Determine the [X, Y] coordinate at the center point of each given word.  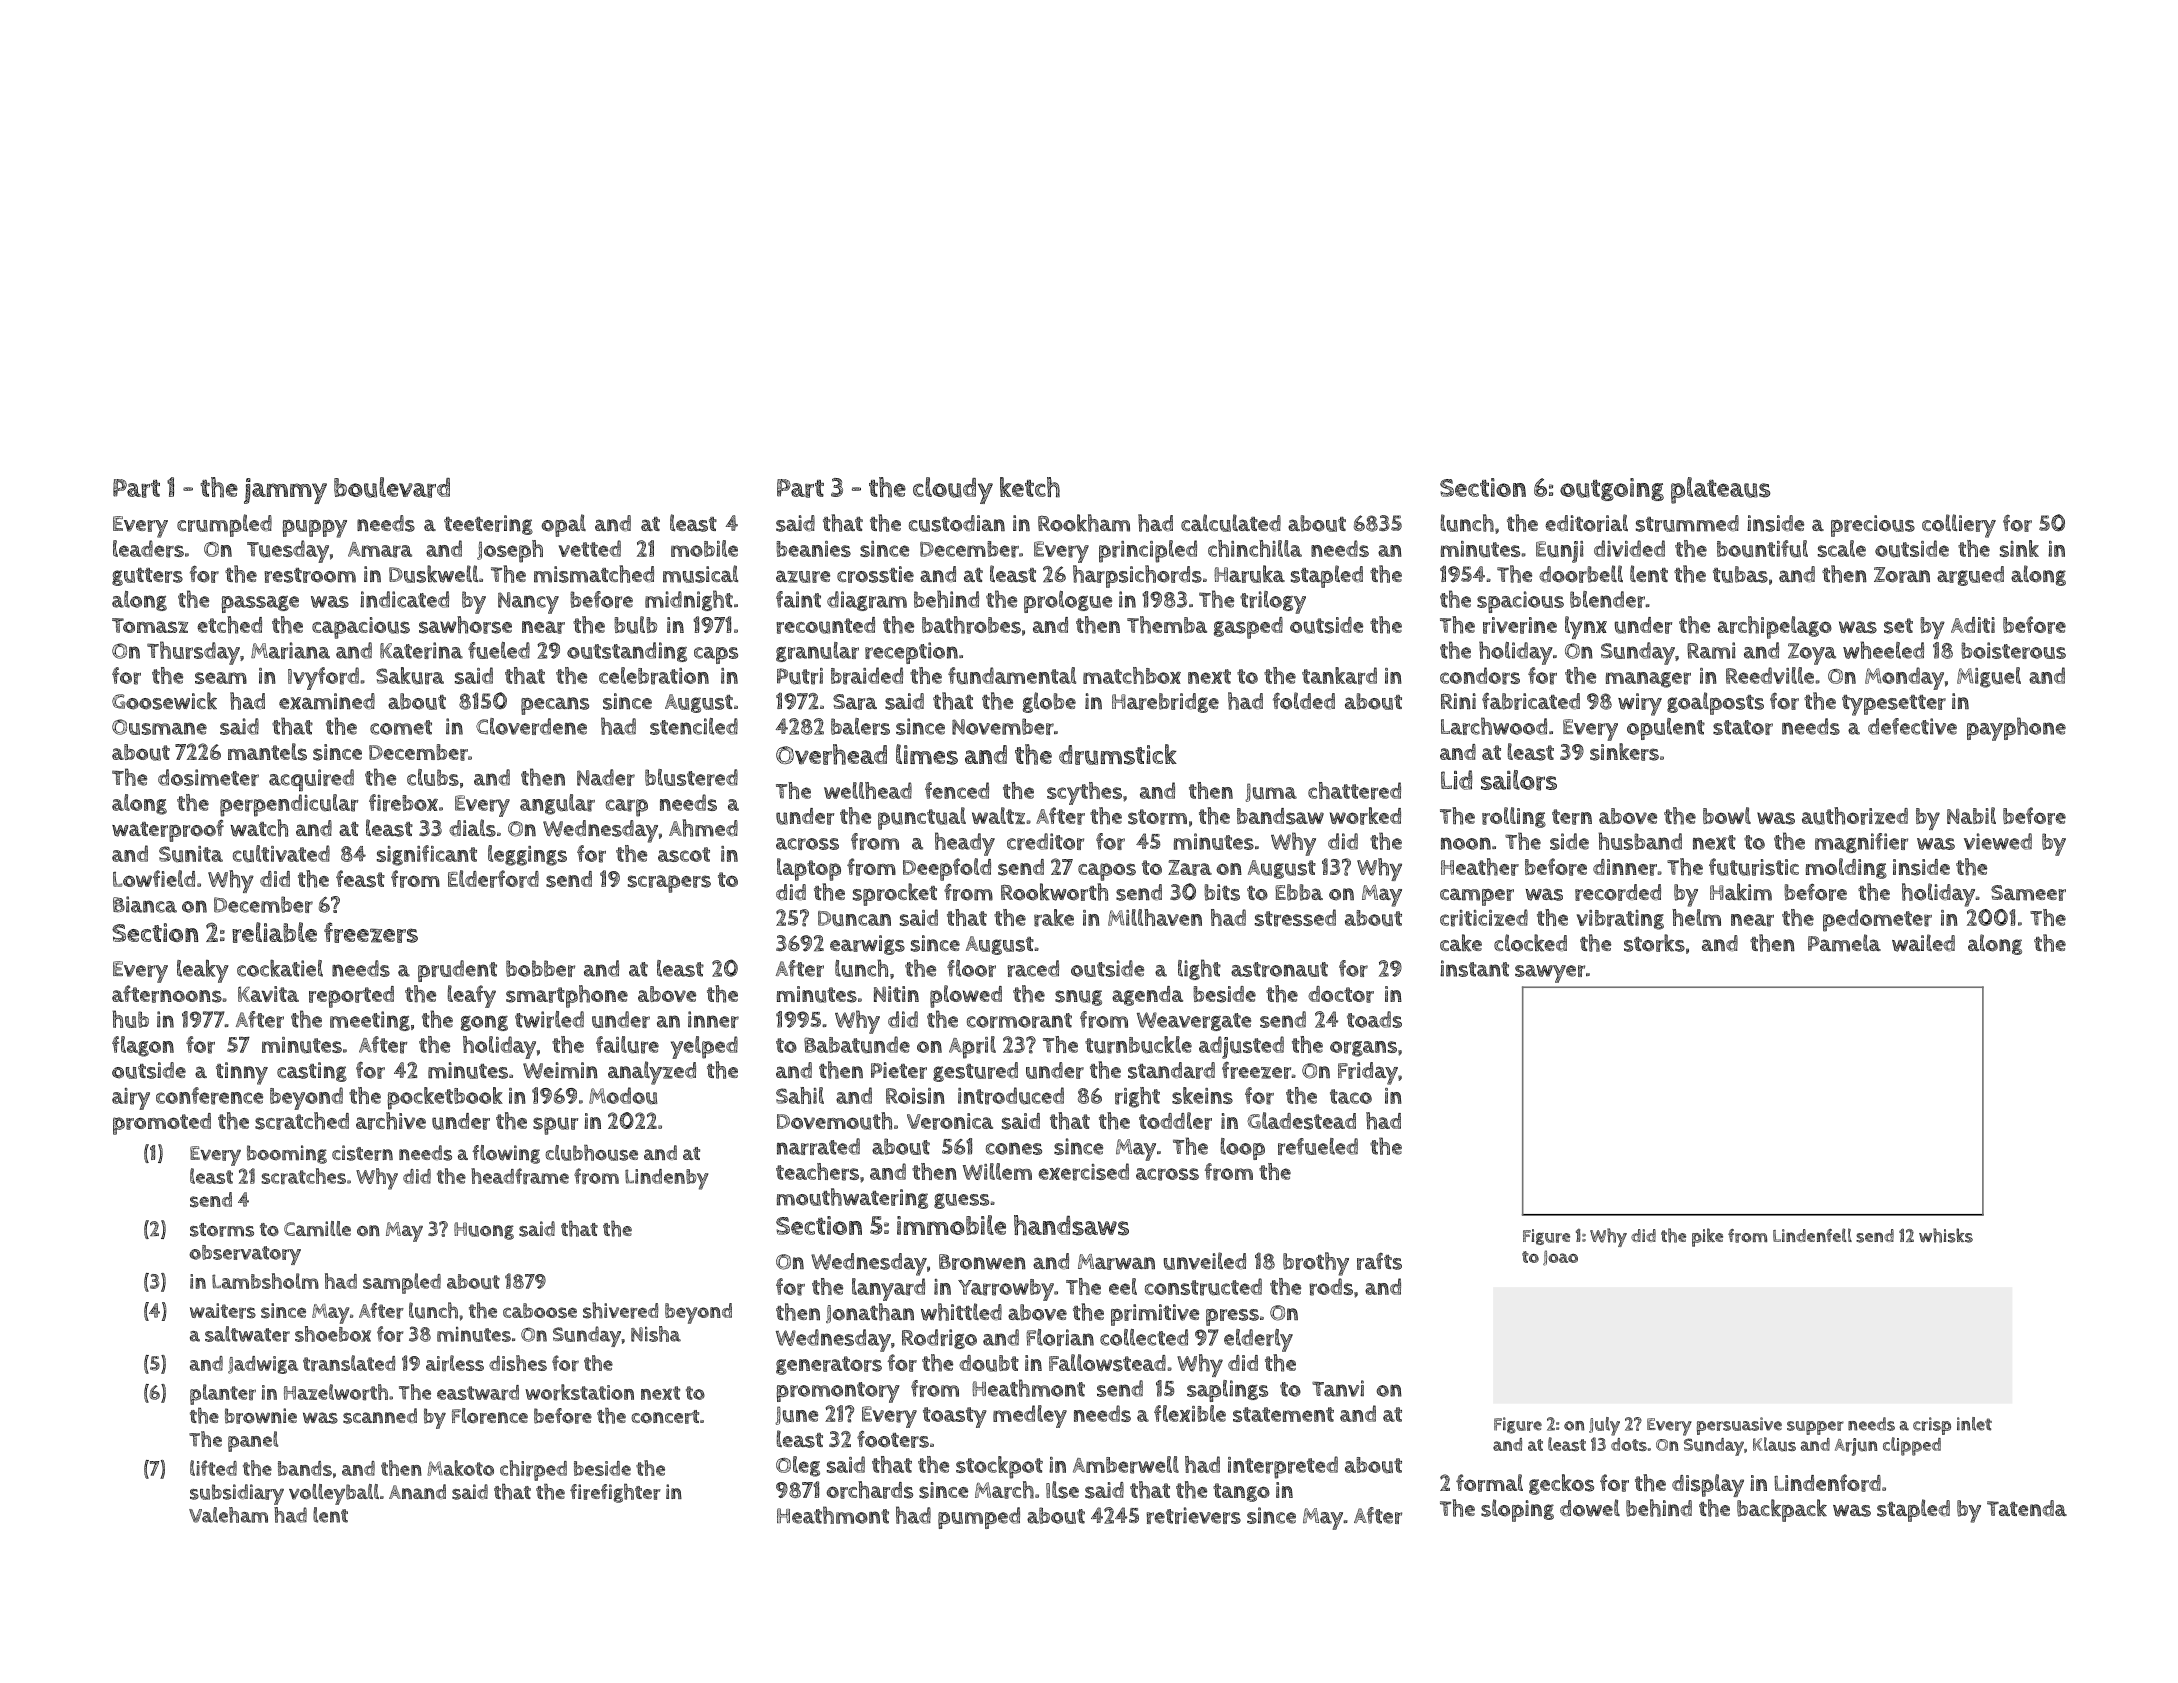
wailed [1923, 943]
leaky [203, 971]
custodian [957, 523]
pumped [979, 1518]
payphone [2016, 729]
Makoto [460, 1468]
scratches [303, 1176]
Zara [1190, 868]
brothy [1316, 1264]
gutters [147, 576]
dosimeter [208, 777]
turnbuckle [1138, 1045]
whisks [1946, 1235]
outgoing [1612, 489]
